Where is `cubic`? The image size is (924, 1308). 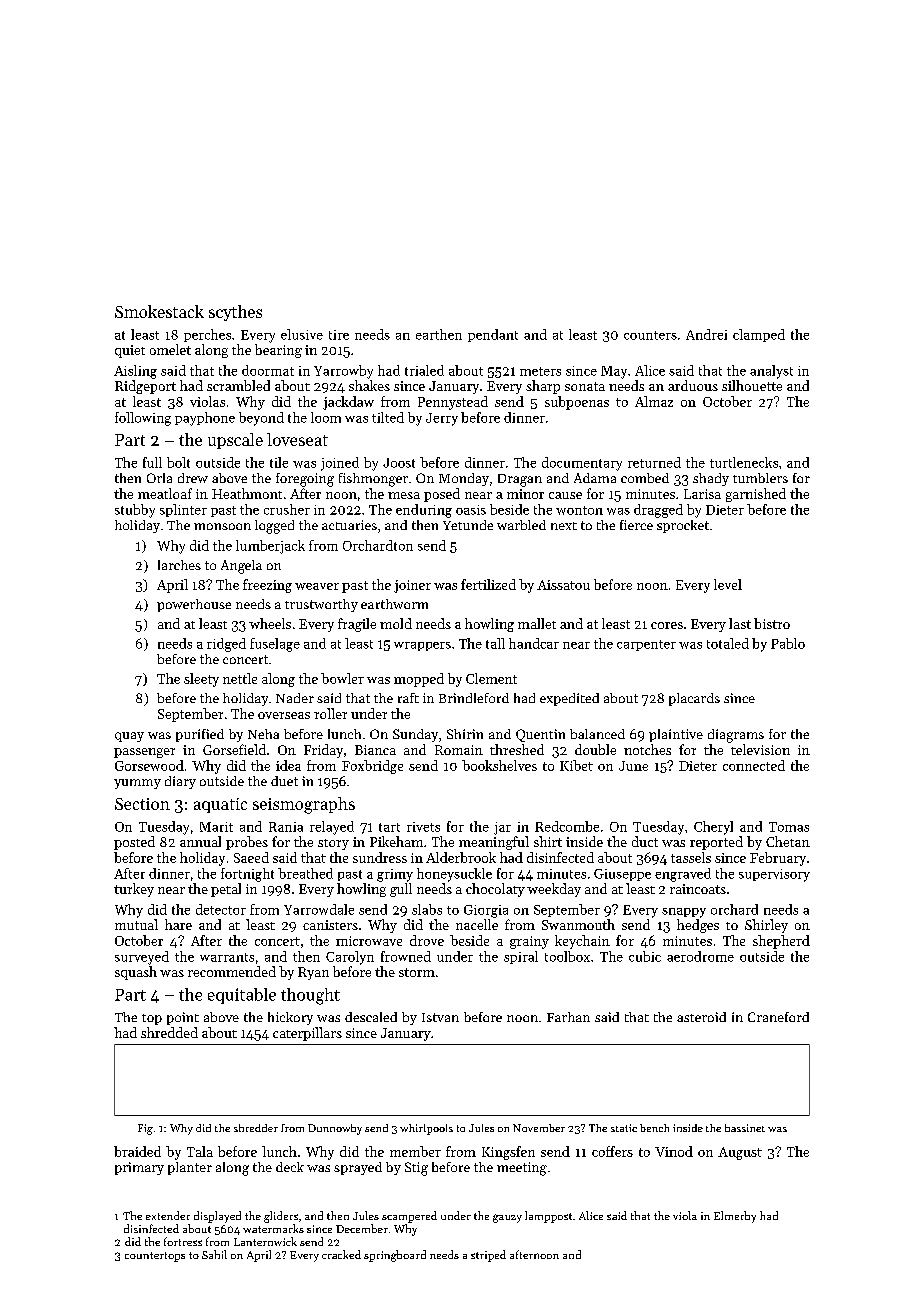
cubic is located at coordinates (645, 956).
